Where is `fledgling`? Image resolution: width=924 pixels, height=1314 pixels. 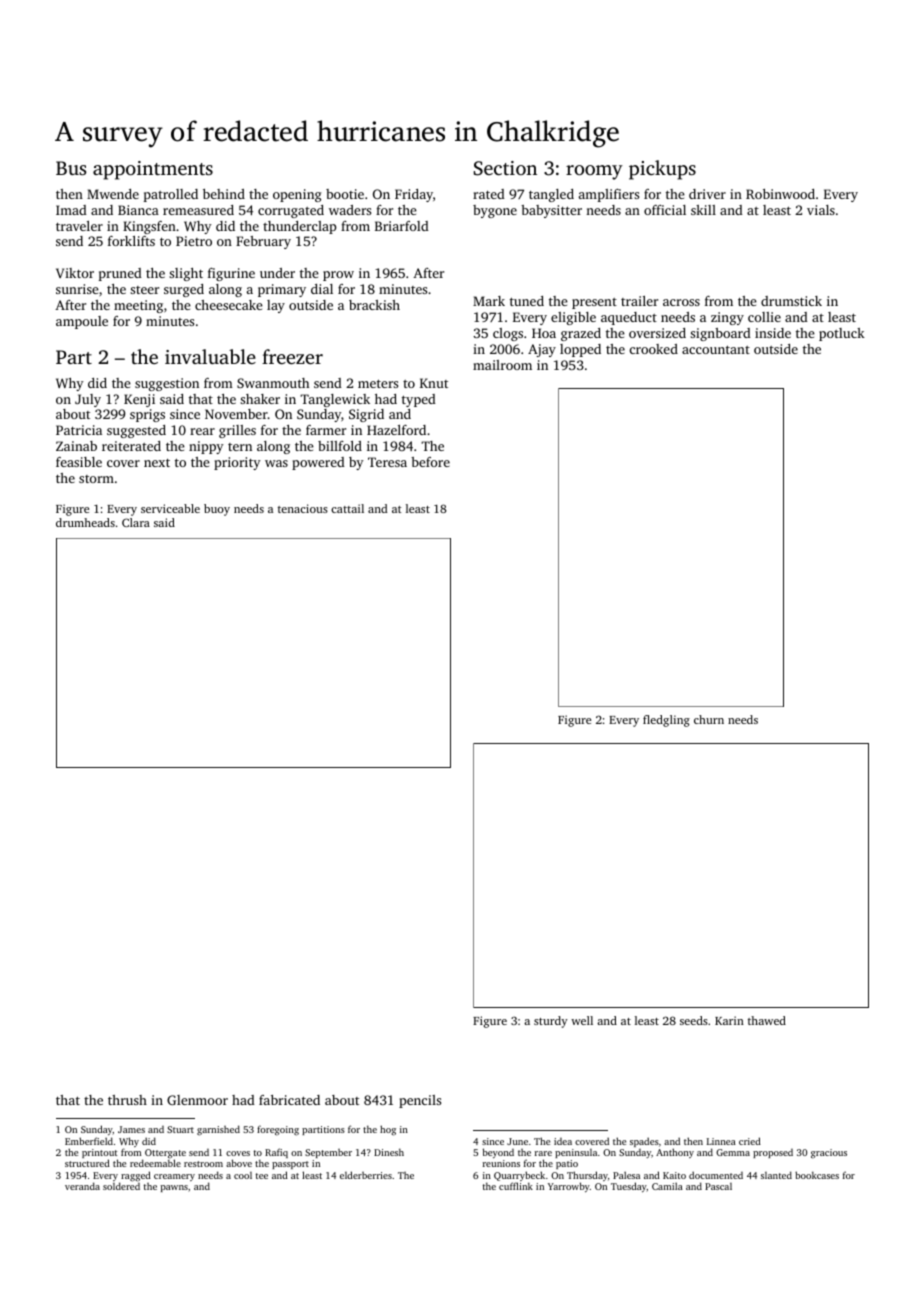 fledgling is located at coordinates (666, 721).
